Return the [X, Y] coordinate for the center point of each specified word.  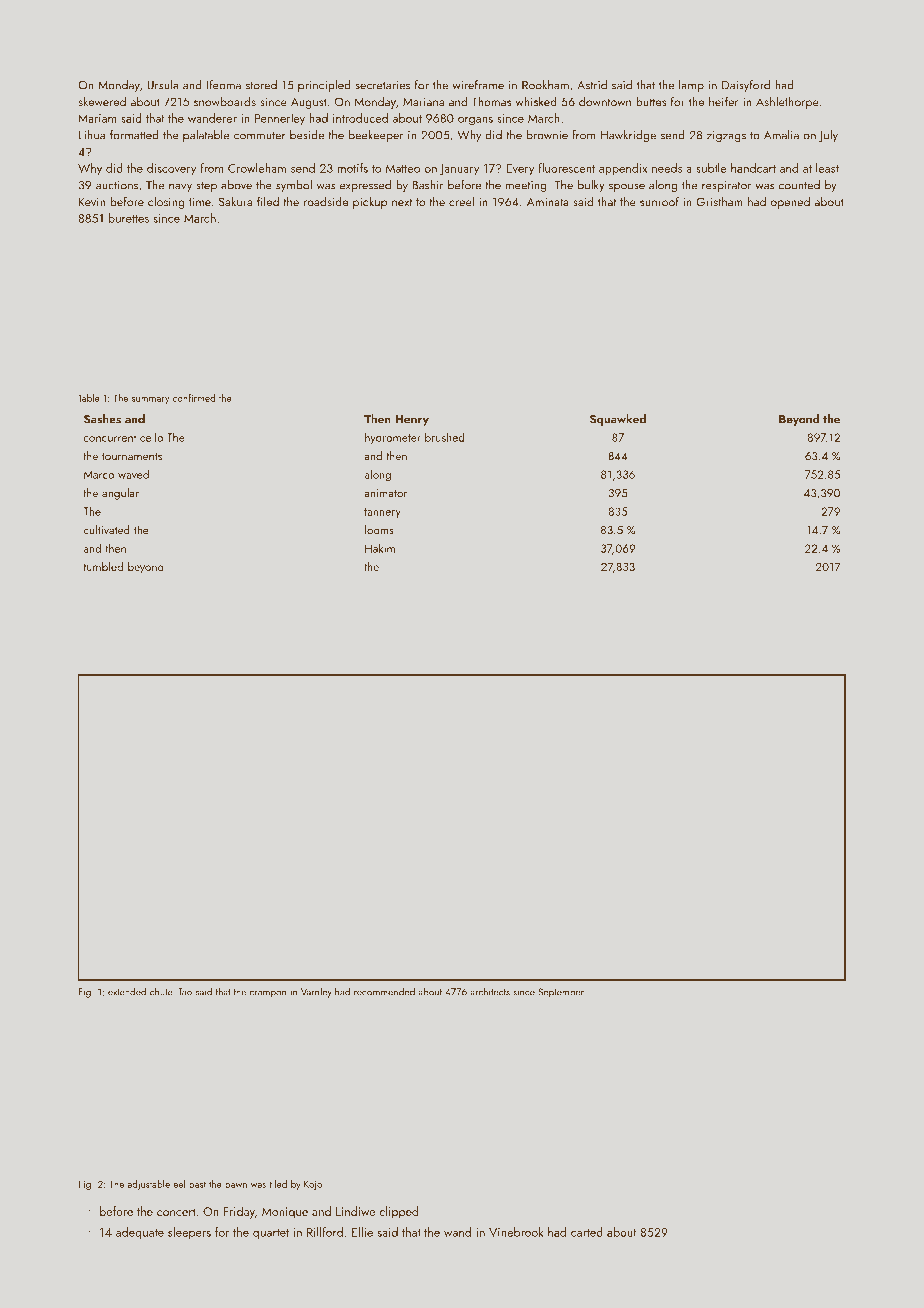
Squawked [618, 420]
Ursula [163, 85]
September [561, 993]
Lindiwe [355, 1211]
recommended [384, 992]
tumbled [103, 566]
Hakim [380, 548]
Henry [412, 420]
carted [587, 1232]
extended [127, 991]
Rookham [545, 85]
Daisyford [746, 86]
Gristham [719, 201]
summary [151, 400]
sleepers [189, 1233]
